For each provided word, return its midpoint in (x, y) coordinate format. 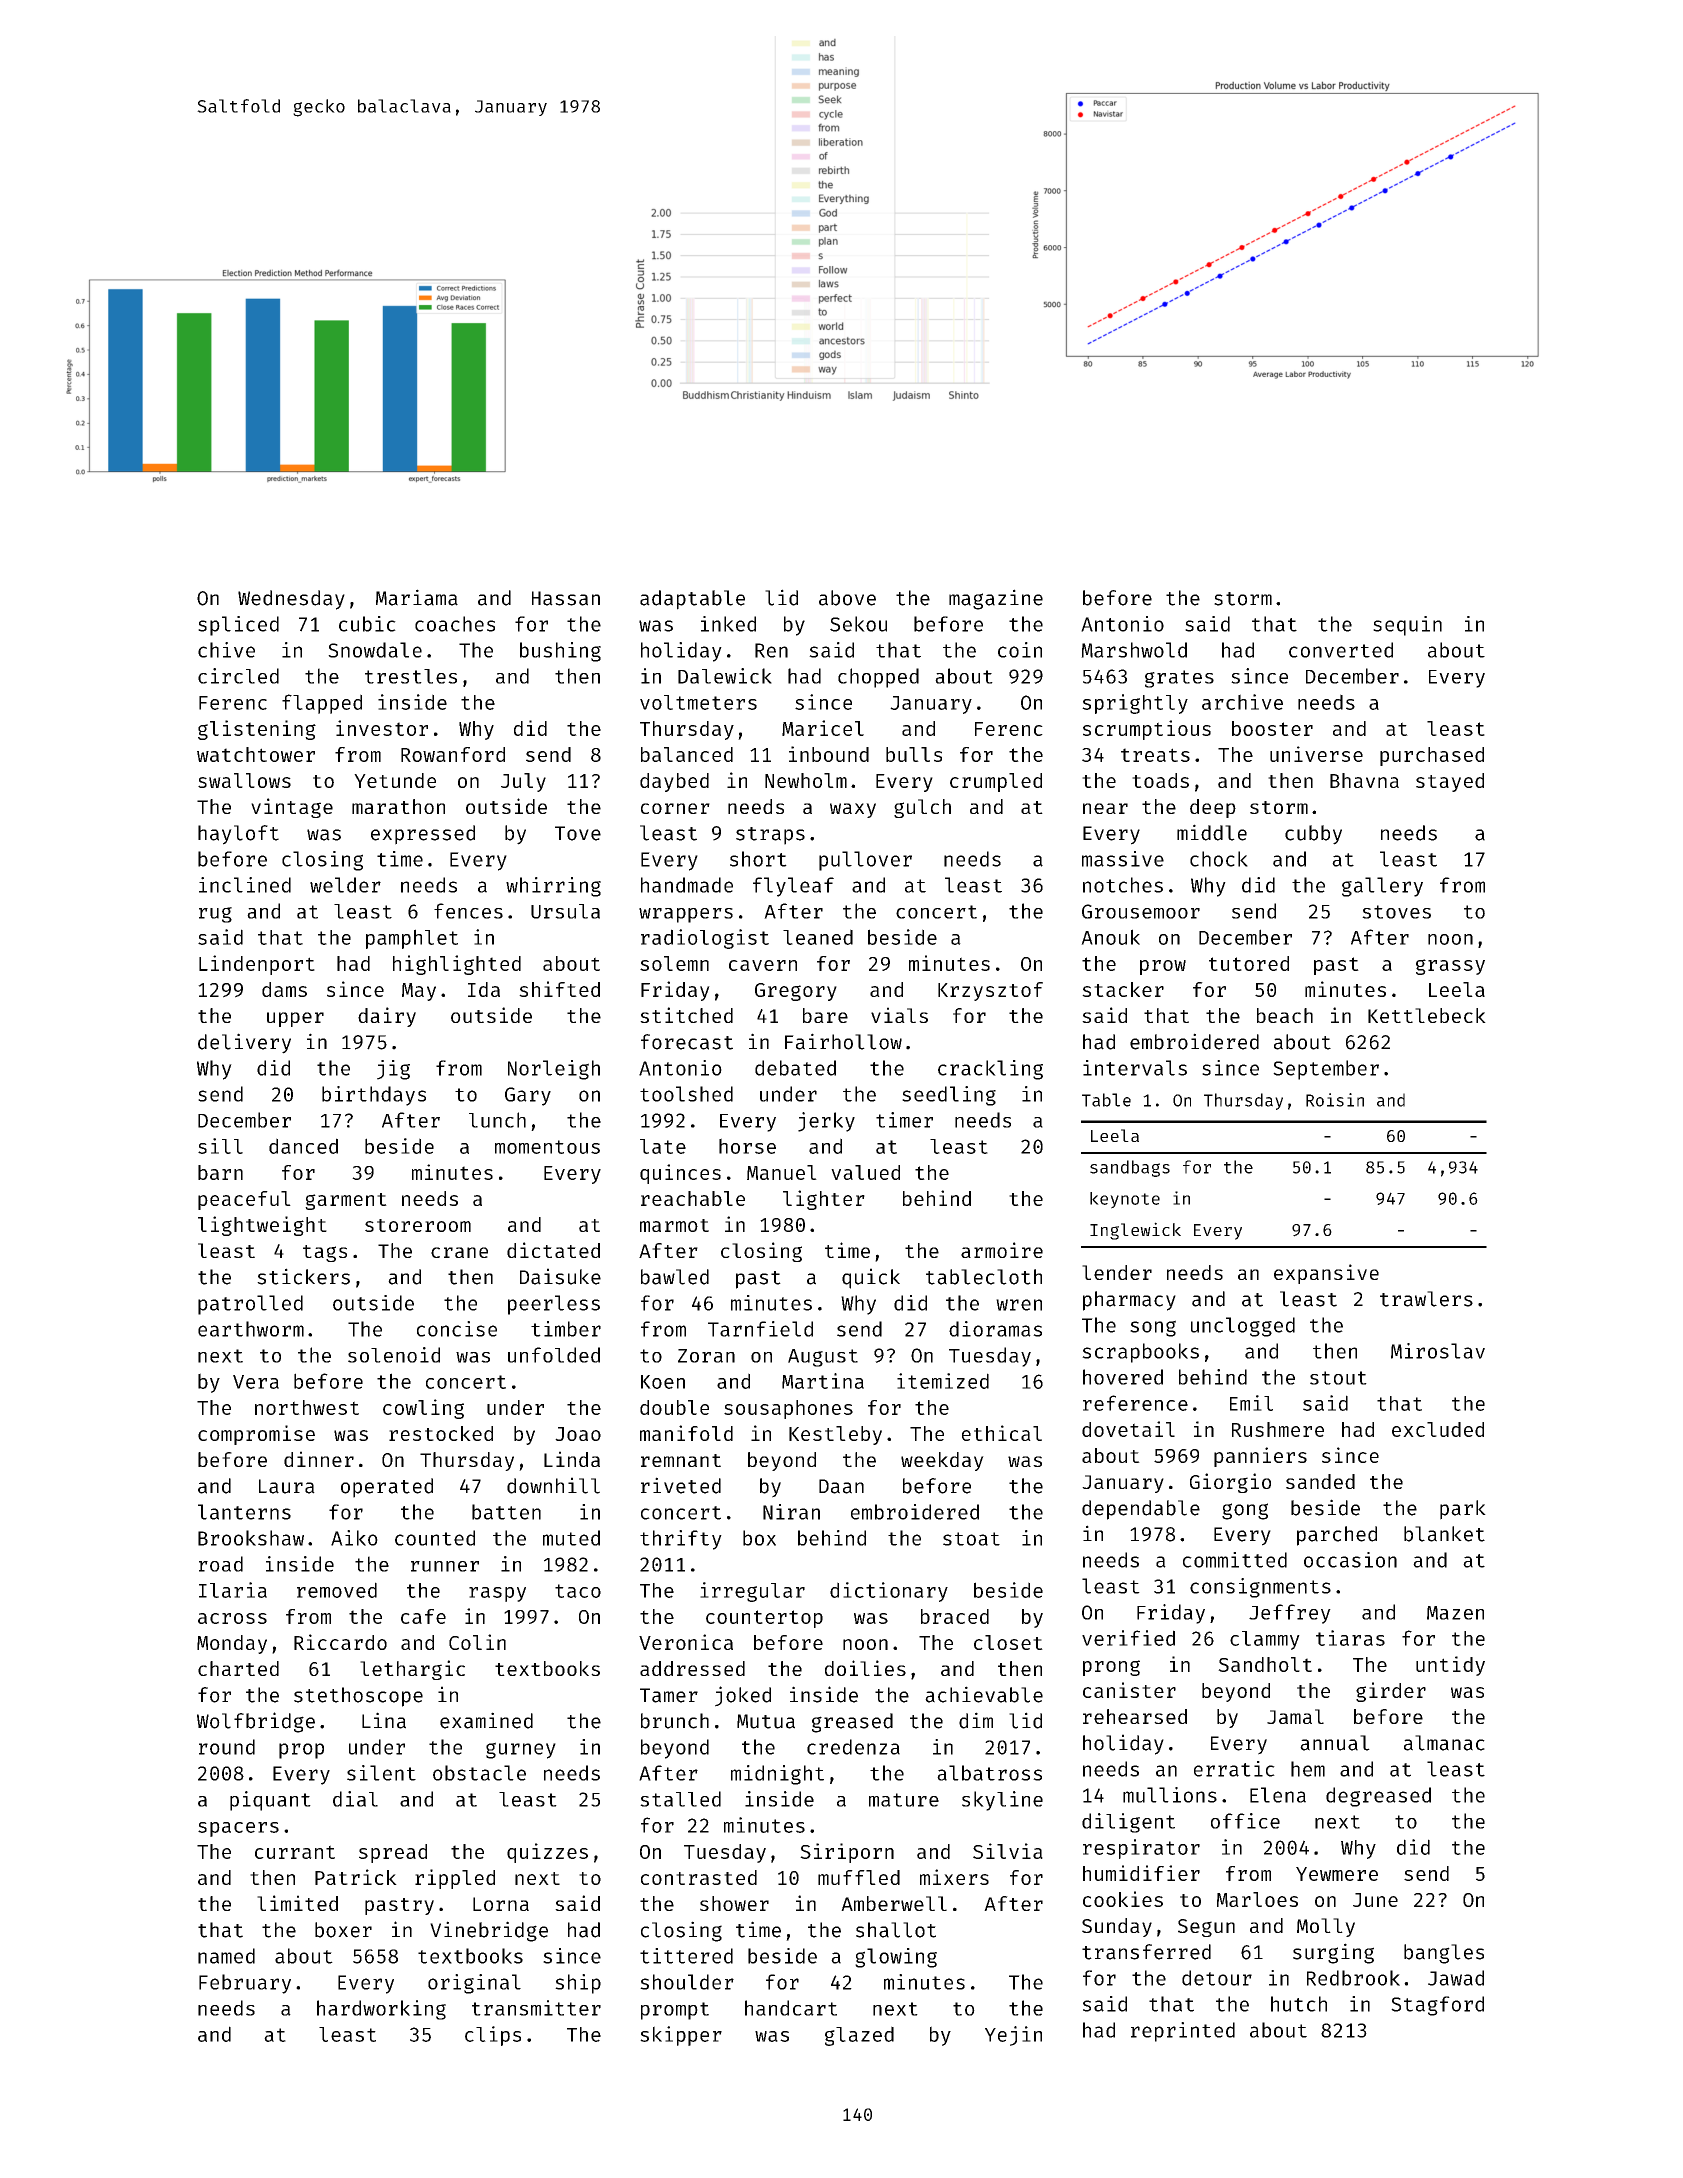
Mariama (417, 597)
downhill (553, 1485)
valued (865, 1172)
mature (904, 1800)
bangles (1444, 1954)
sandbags (1130, 1168)
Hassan (566, 598)
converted (1341, 650)
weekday (942, 1461)
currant (295, 1852)
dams (284, 989)
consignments (1260, 1588)
